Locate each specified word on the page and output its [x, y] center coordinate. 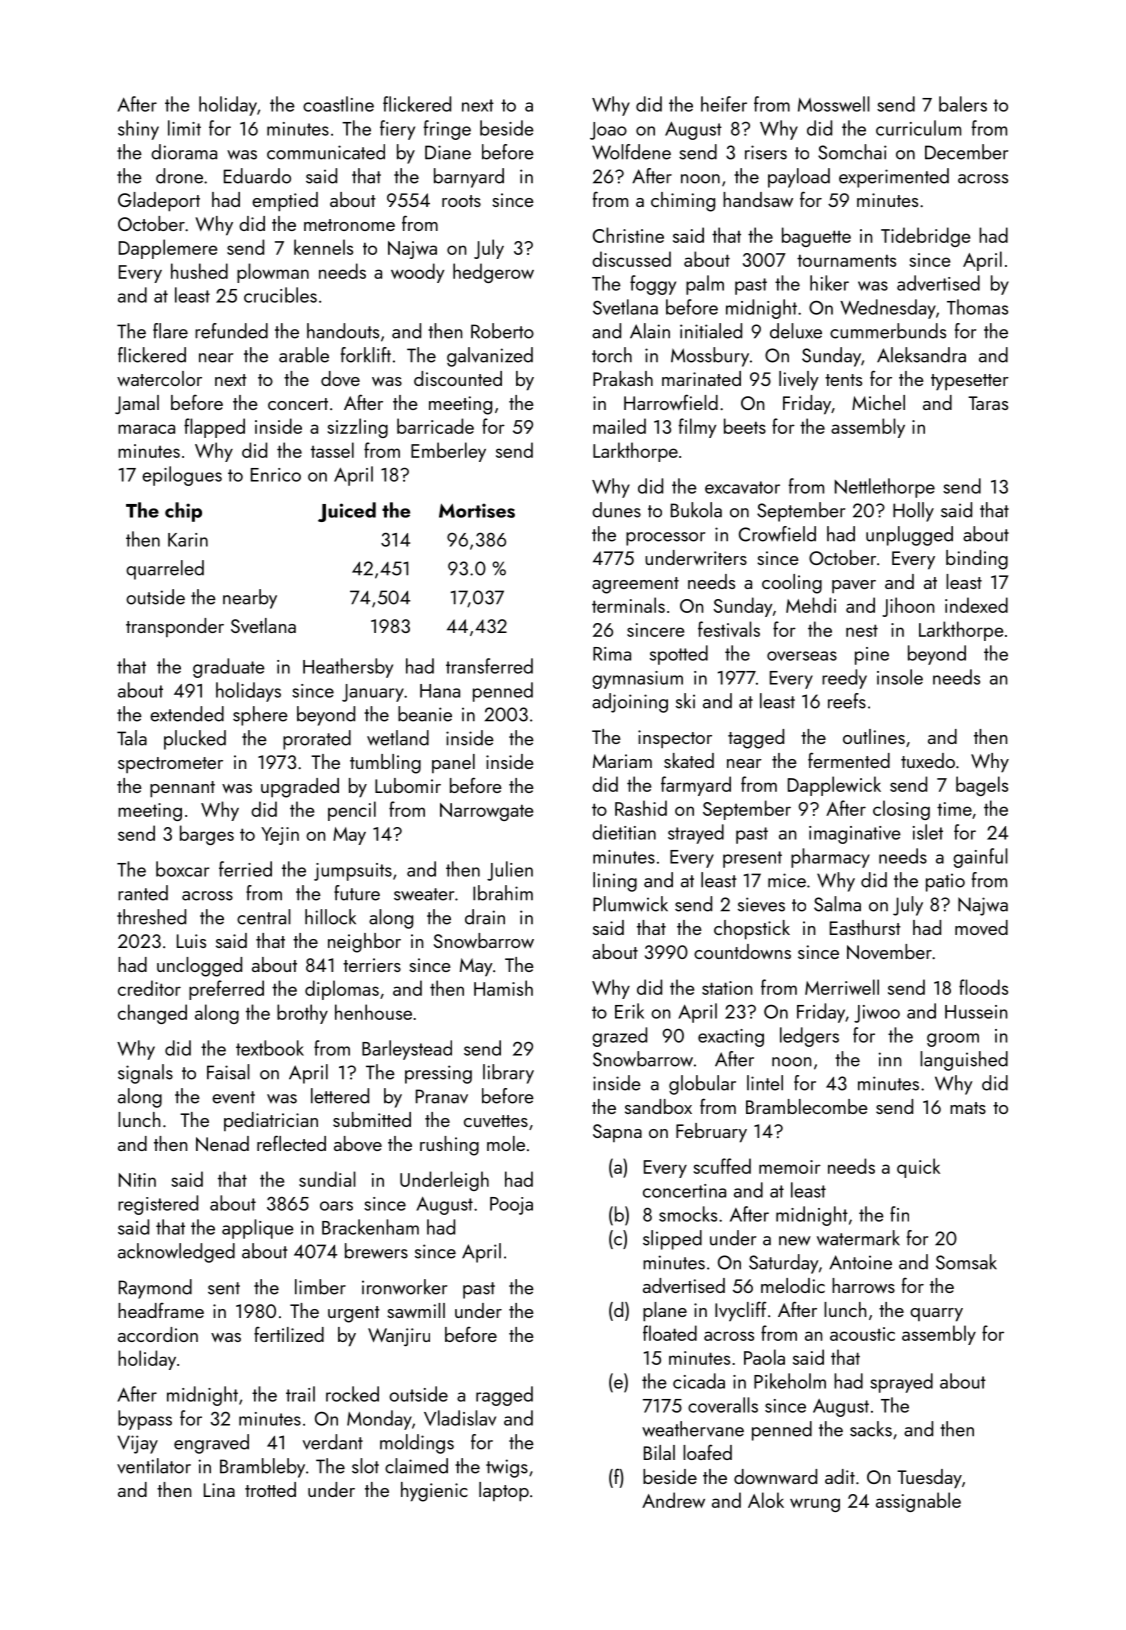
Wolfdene [631, 152]
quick [918, 1168]
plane [665, 1312]
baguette [816, 237]
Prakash [623, 378]
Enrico [276, 475]
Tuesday [929, 1479]
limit [184, 128]
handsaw [758, 199]
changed [152, 1014]
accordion [158, 1334]
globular [702, 1085]
